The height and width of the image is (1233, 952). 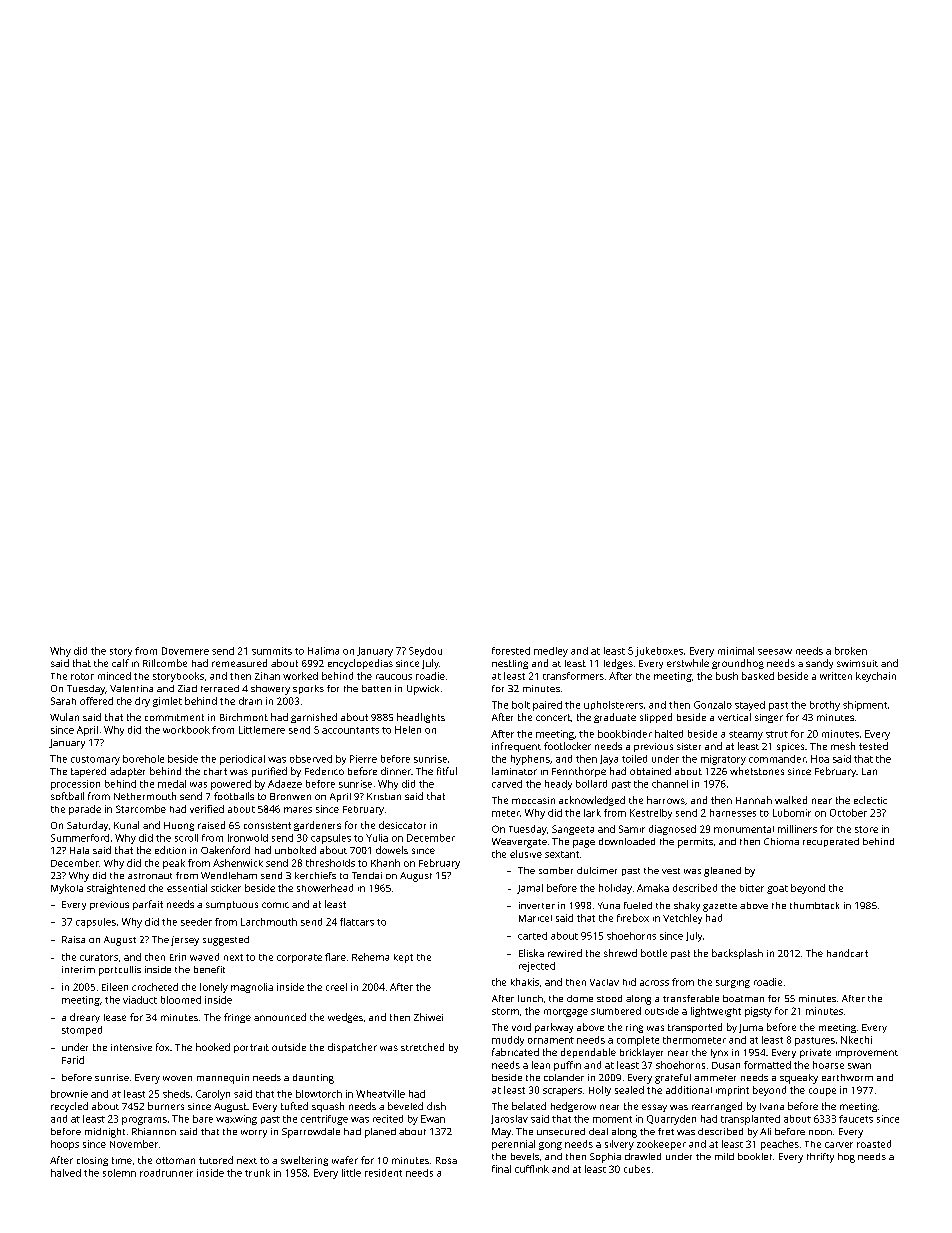 I want to click on corporate, so click(x=299, y=958).
